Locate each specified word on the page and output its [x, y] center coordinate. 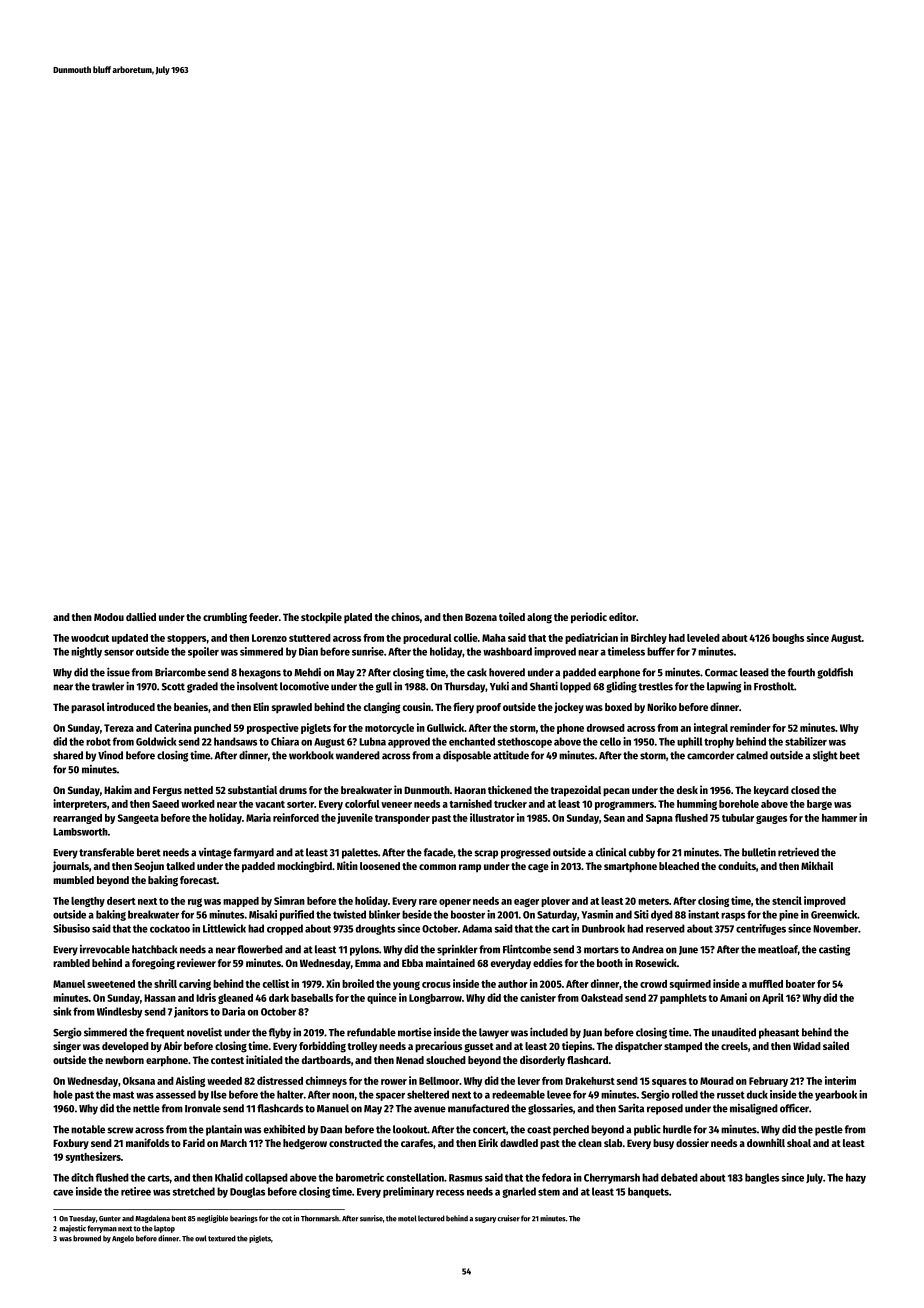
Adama [477, 928]
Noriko [662, 706]
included [549, 1032]
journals [71, 866]
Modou [109, 617]
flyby [280, 1033]
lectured [431, 1218]
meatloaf [778, 949]
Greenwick [834, 914]
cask [477, 672]
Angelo [123, 1239]
